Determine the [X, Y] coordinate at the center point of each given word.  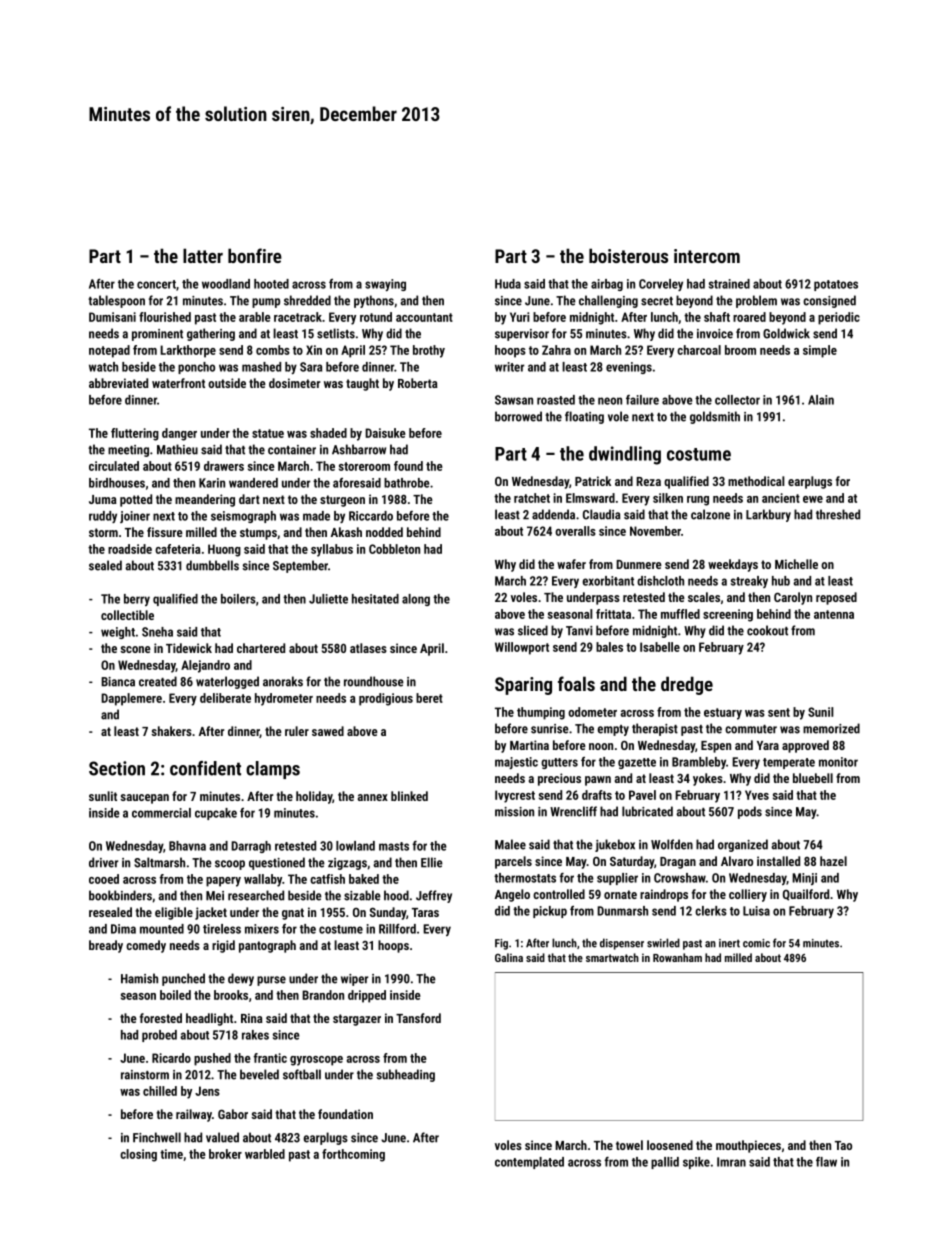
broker [225, 1154]
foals [576, 683]
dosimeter [294, 383]
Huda [508, 284]
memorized [831, 728]
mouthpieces [748, 1146]
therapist [655, 729]
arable [255, 317]
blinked [409, 796]
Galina [509, 957]
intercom [707, 256]
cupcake [216, 814]
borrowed [518, 416]
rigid [223, 946]
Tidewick [189, 648]
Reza [648, 481]
